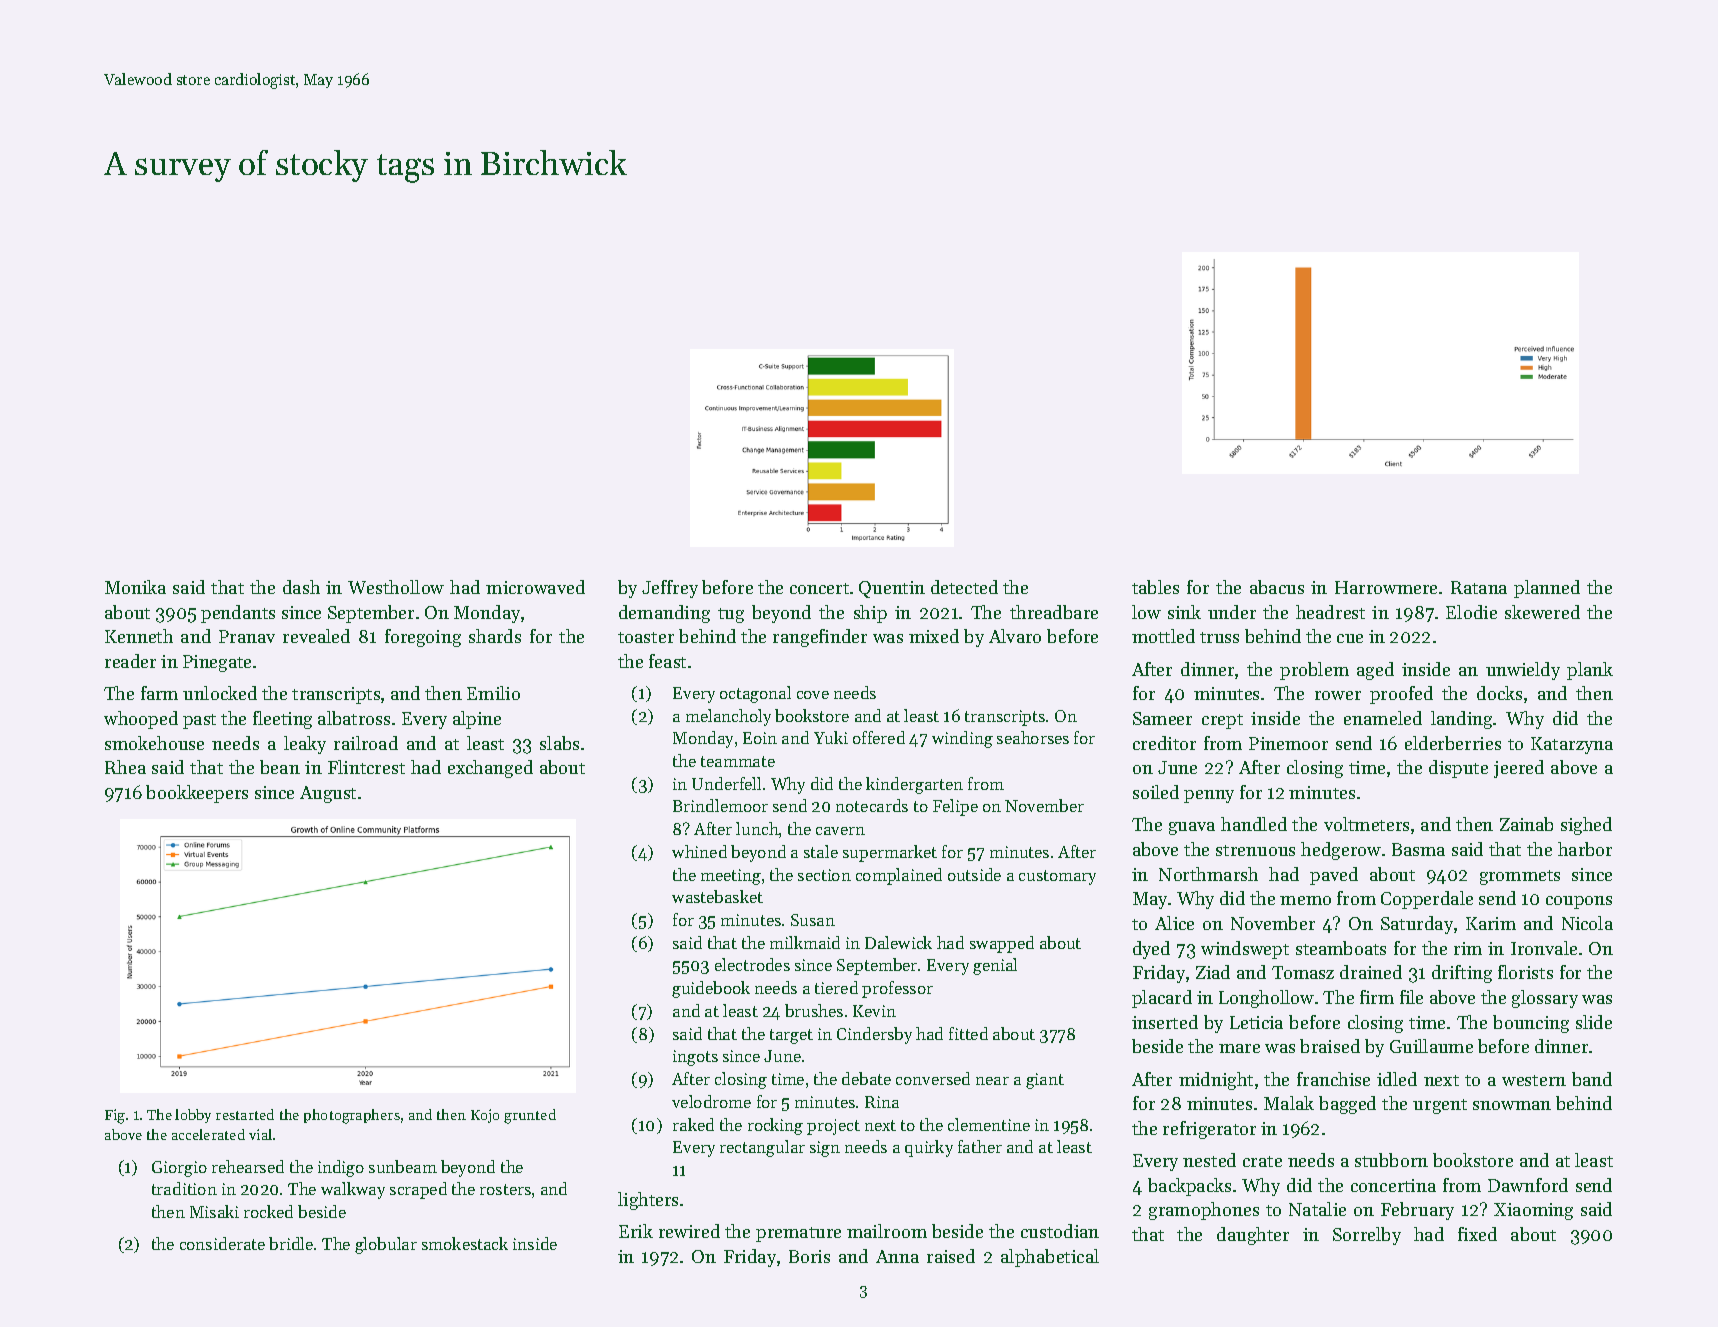  Describe the element at coordinates (1350, 638) in the image. I see `cue` at that location.
